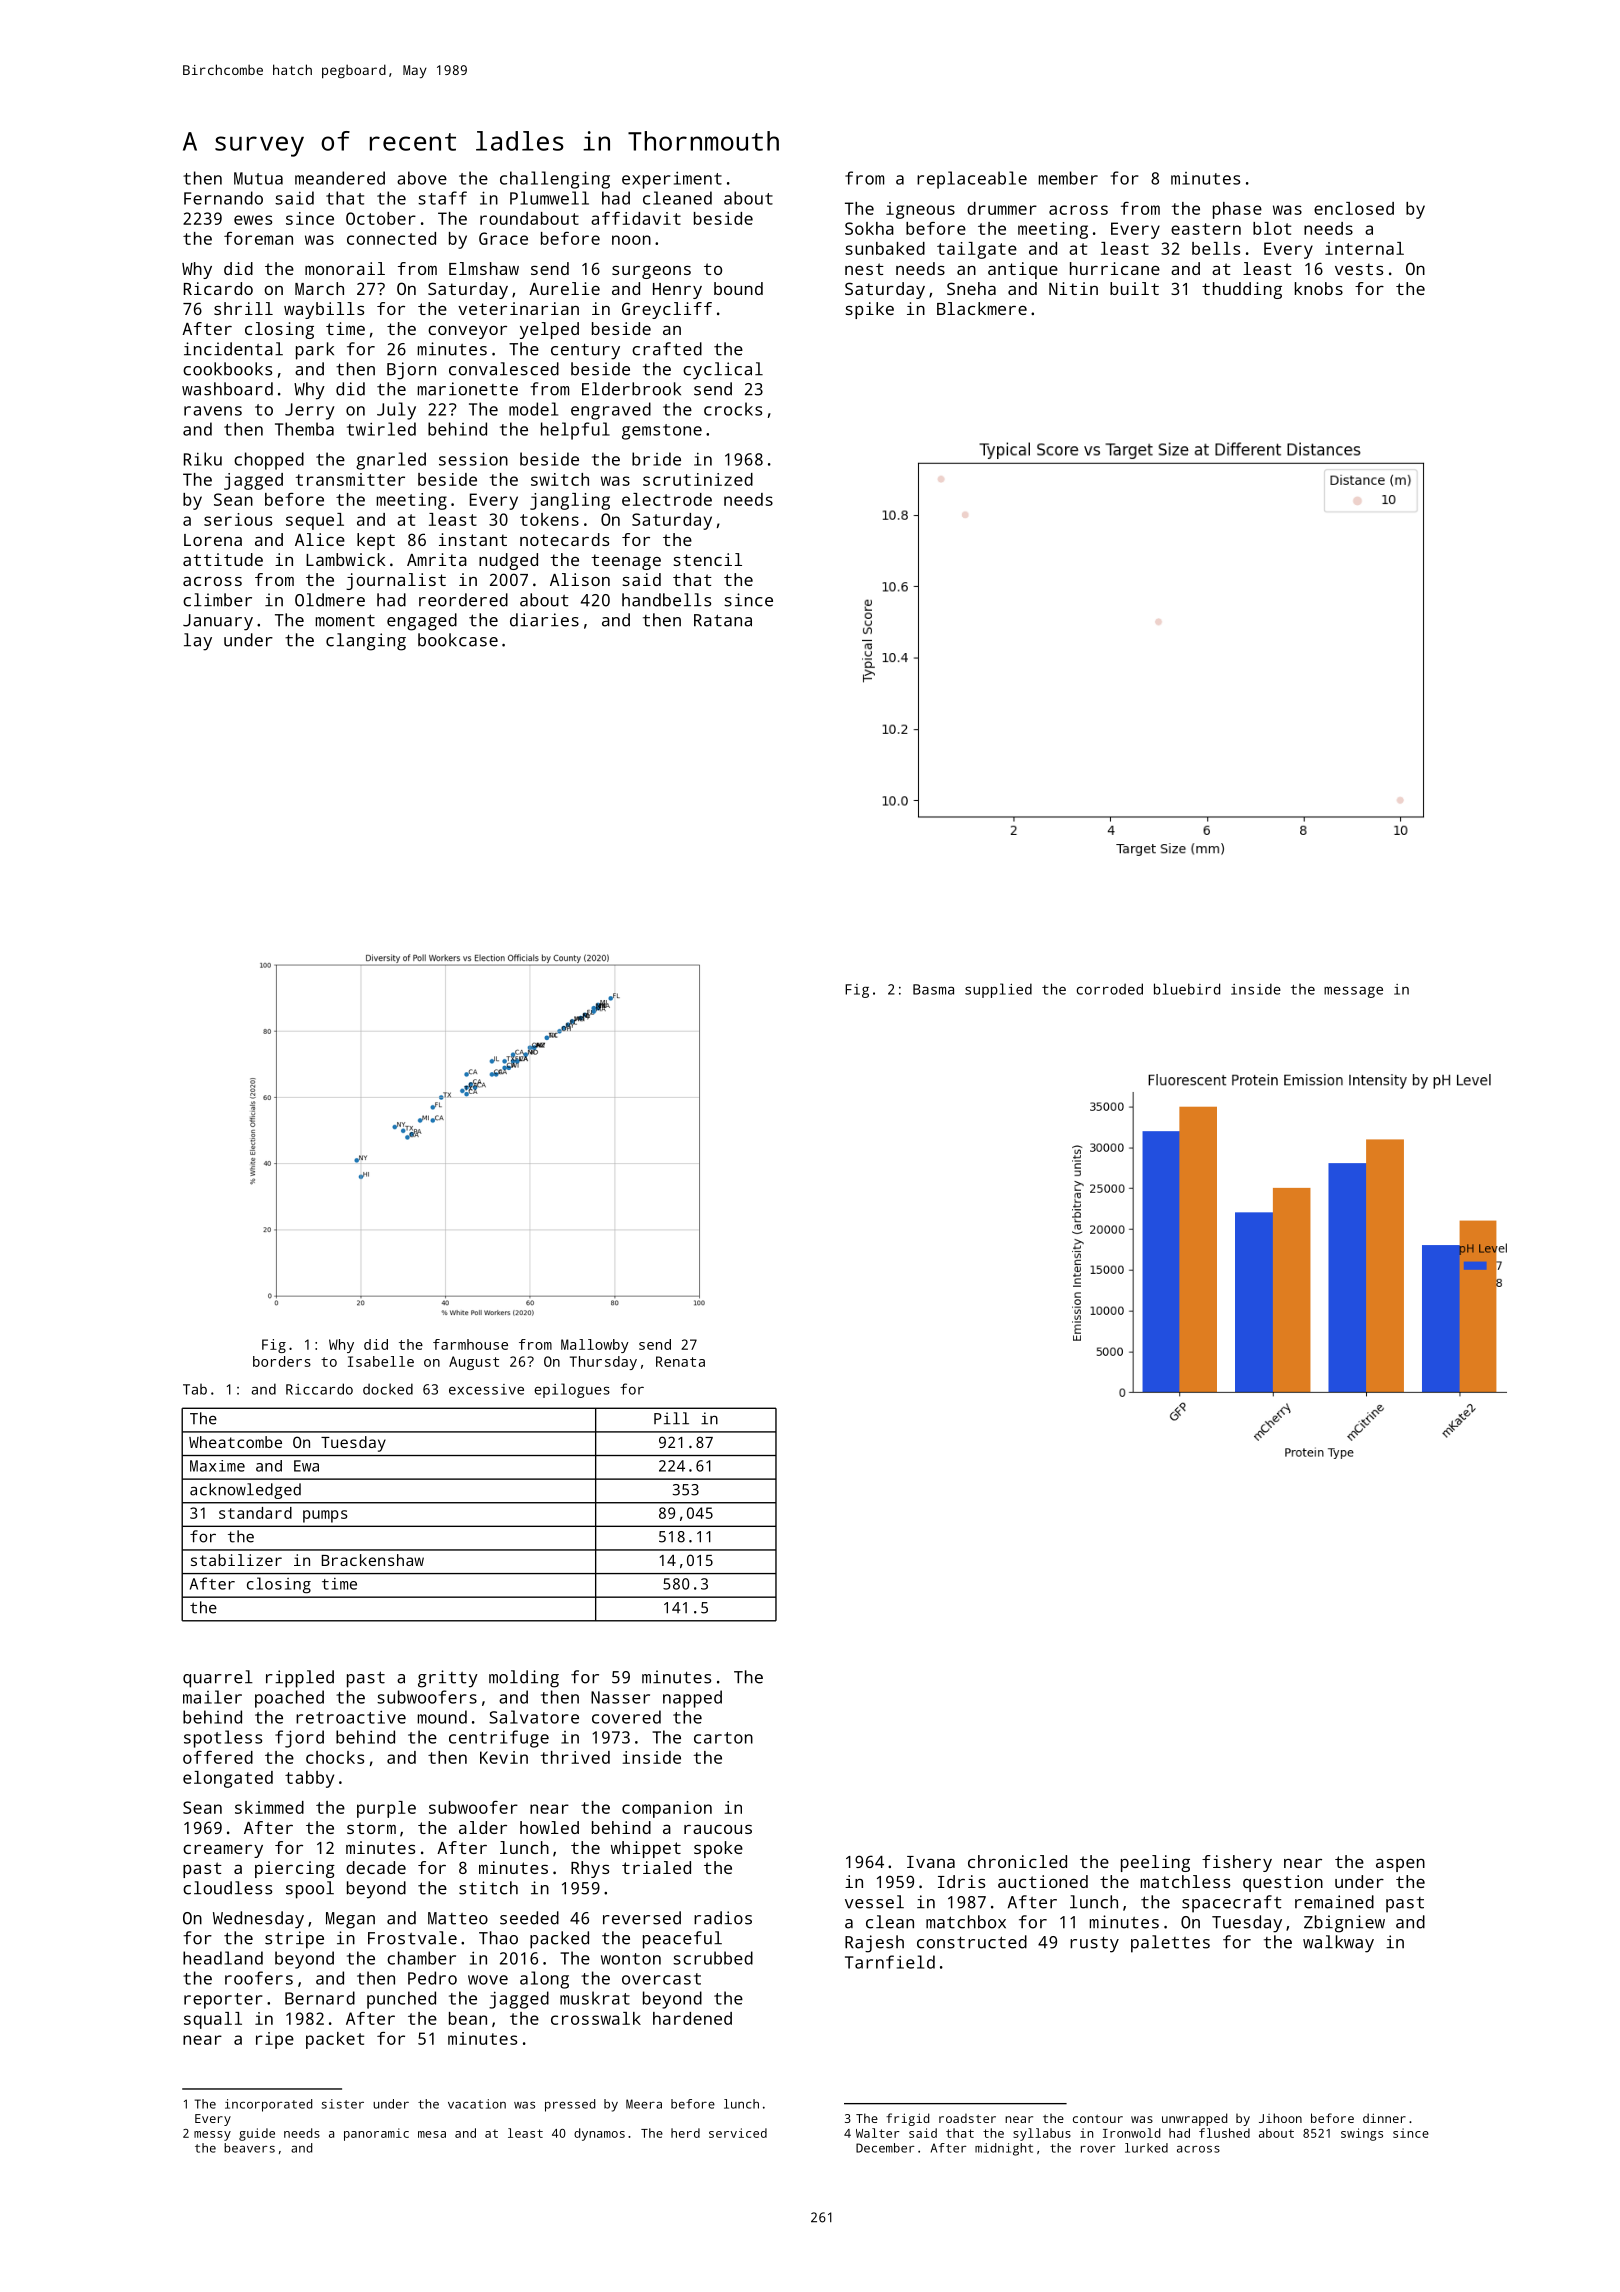 The image size is (1620, 2292). I want to click on enclosed, so click(1354, 208).
